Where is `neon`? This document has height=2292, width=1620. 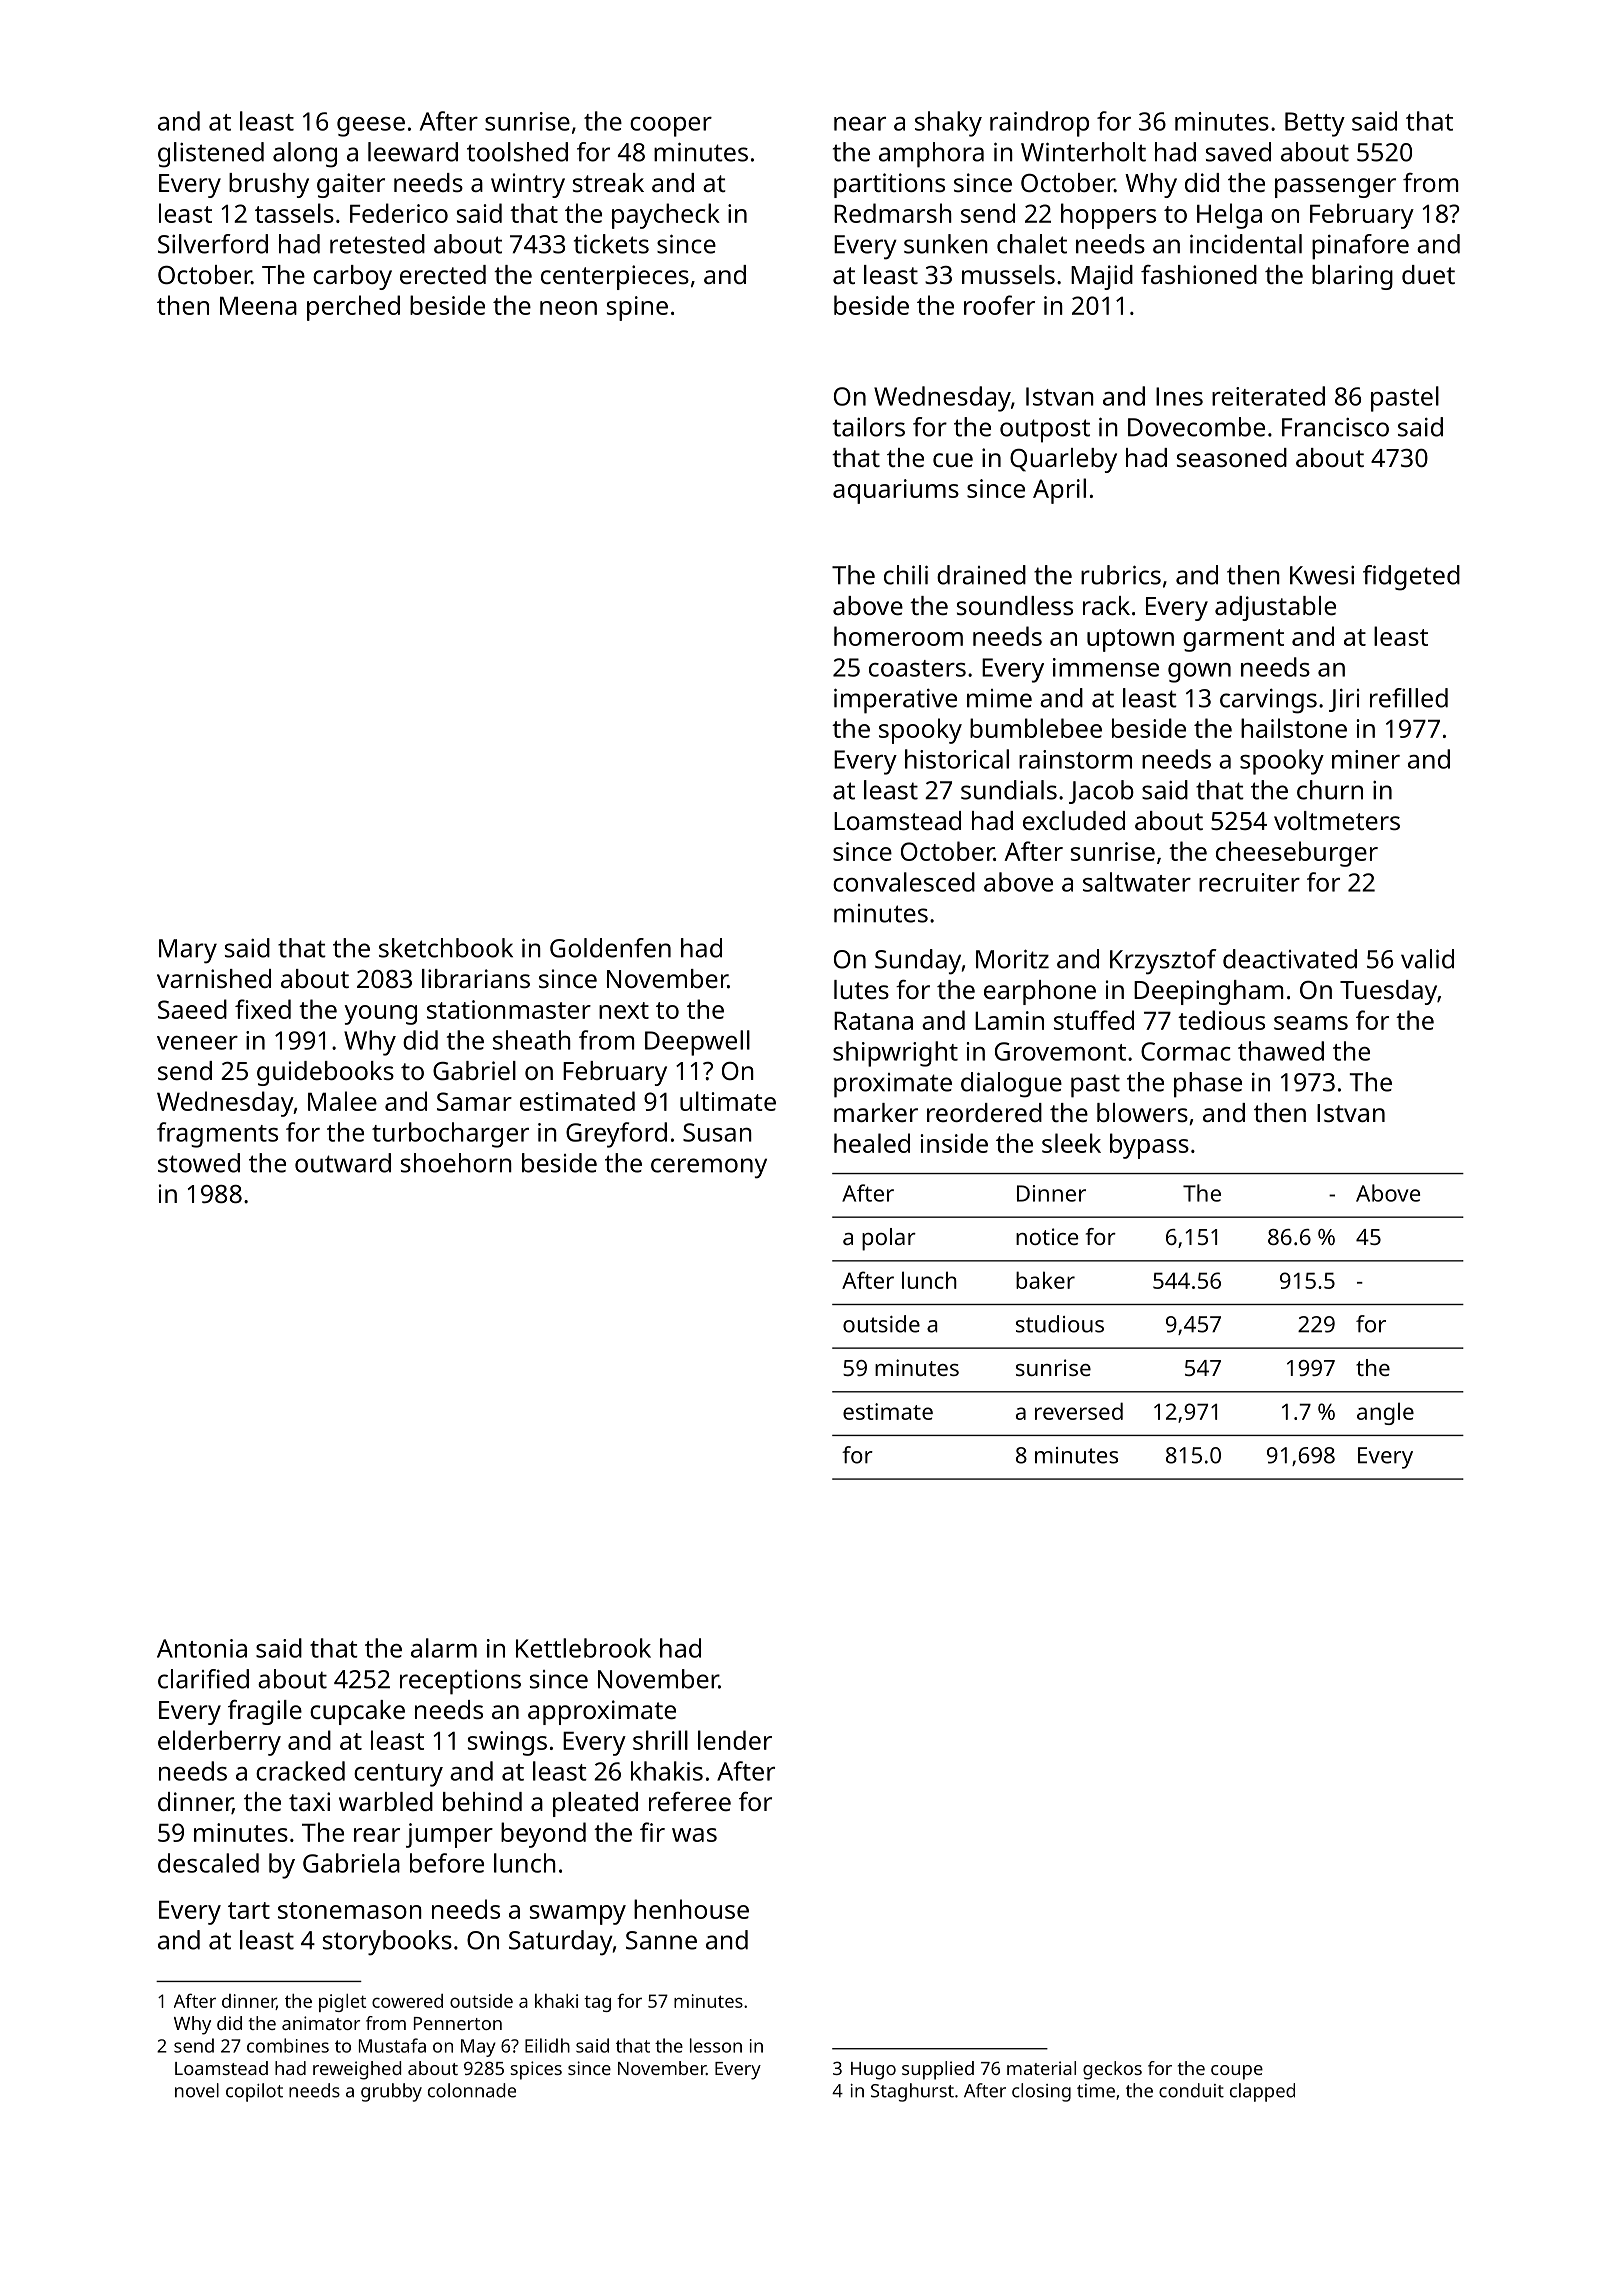 neon is located at coordinates (568, 308).
